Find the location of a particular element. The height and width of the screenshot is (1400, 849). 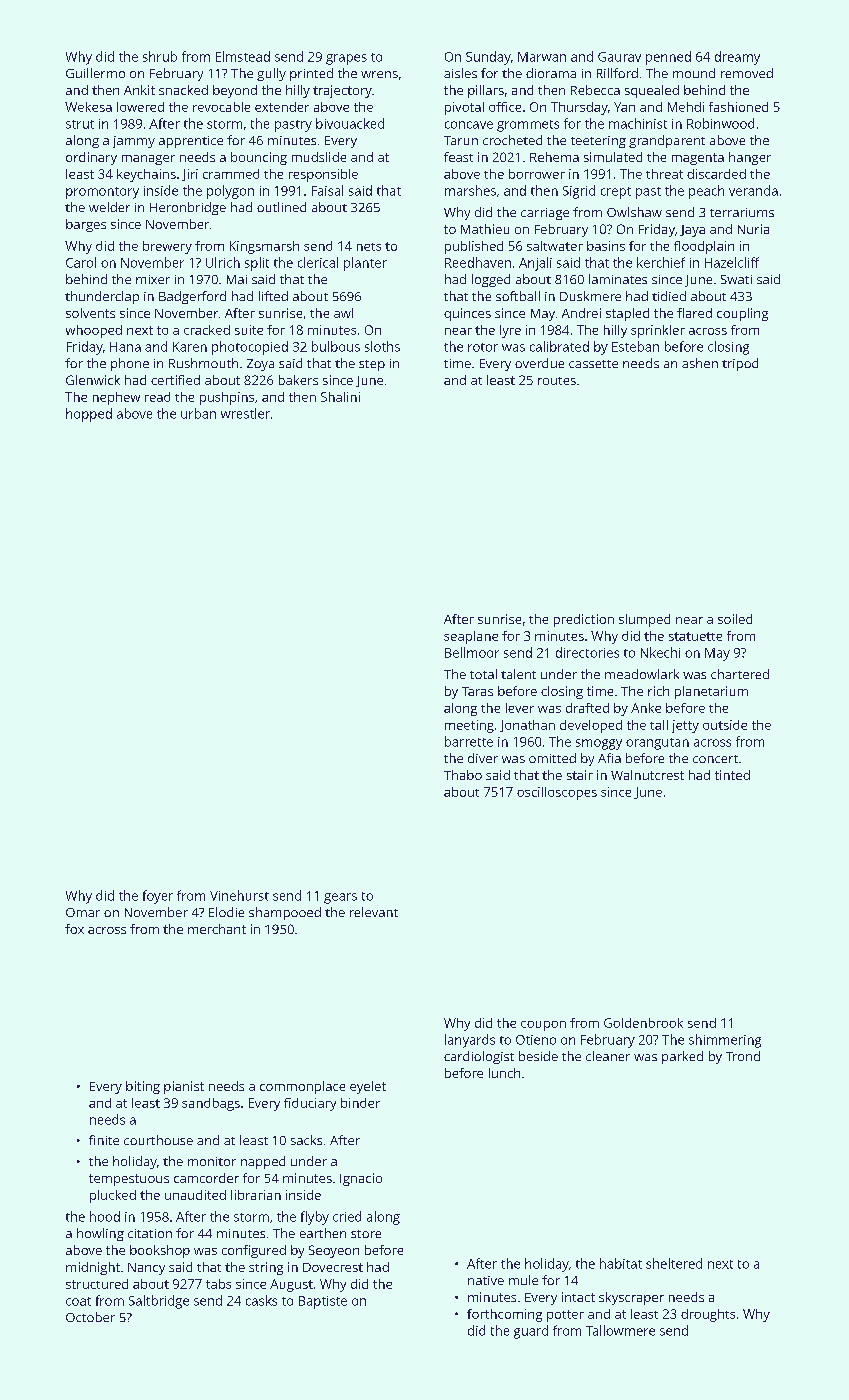

Thabo is located at coordinates (463, 775).
